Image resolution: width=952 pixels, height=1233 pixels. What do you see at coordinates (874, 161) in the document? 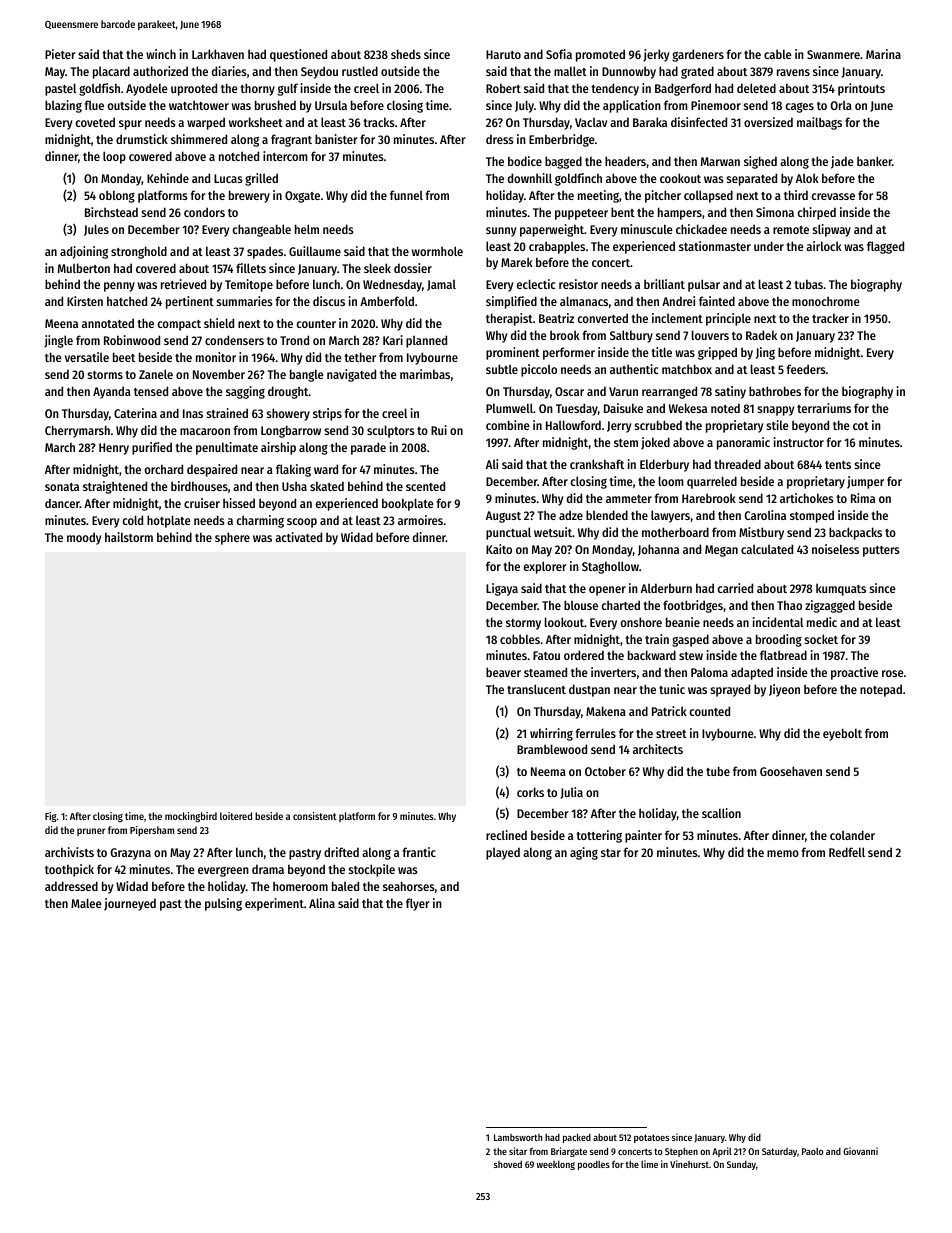
I see `banker` at bounding box center [874, 161].
